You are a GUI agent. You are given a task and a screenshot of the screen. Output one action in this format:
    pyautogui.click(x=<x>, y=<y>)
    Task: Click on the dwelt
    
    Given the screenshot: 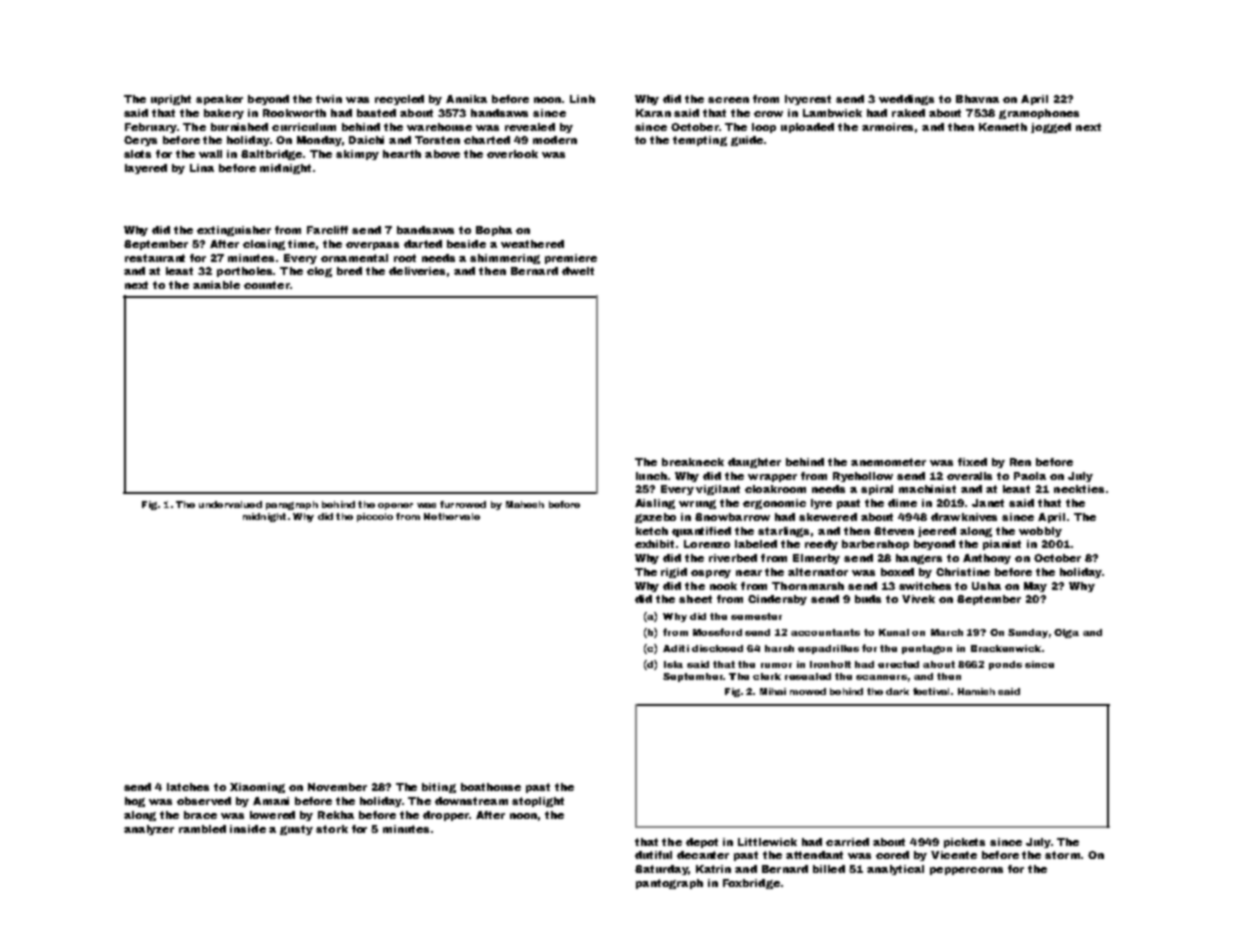 What is the action you would take?
    pyautogui.click(x=578, y=271)
